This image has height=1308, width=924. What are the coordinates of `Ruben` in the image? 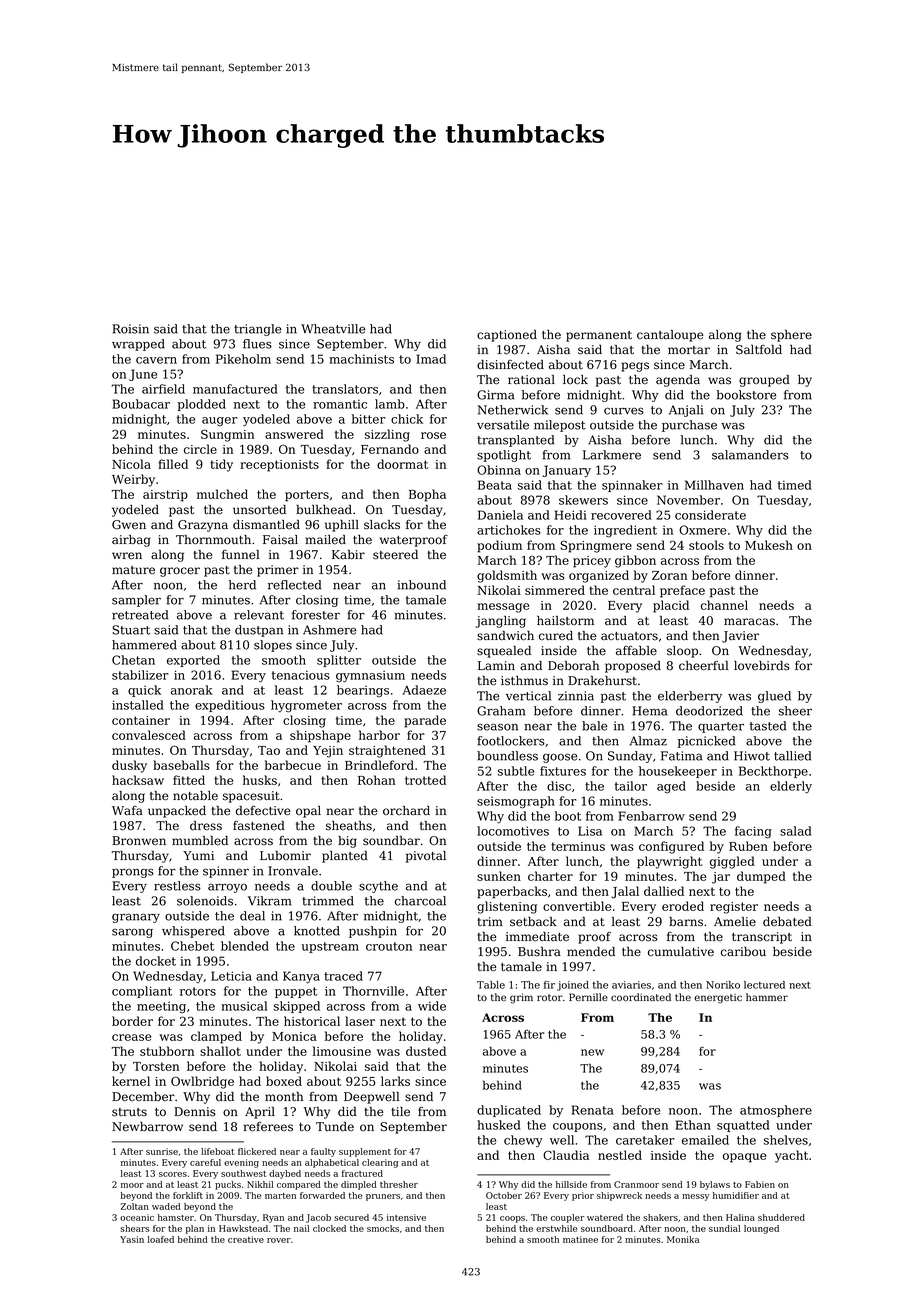 It's located at (748, 846).
